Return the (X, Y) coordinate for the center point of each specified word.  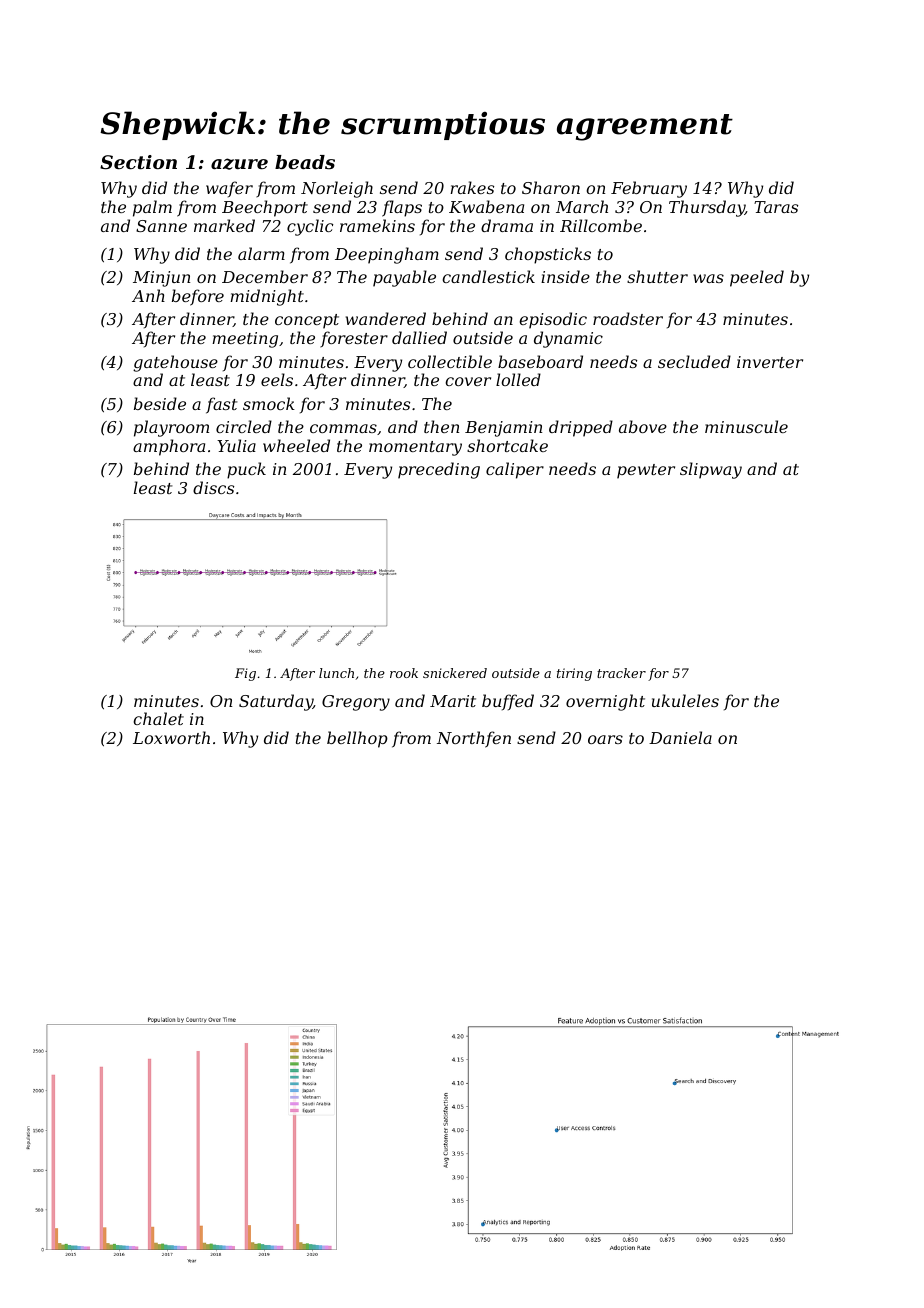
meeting (245, 340)
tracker (621, 673)
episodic (553, 320)
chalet (158, 718)
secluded (694, 361)
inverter (770, 362)
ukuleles (685, 700)
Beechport (265, 208)
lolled (518, 379)
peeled (757, 278)
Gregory (356, 703)
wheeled (296, 445)
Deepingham (387, 255)
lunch (336, 673)
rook (404, 673)
